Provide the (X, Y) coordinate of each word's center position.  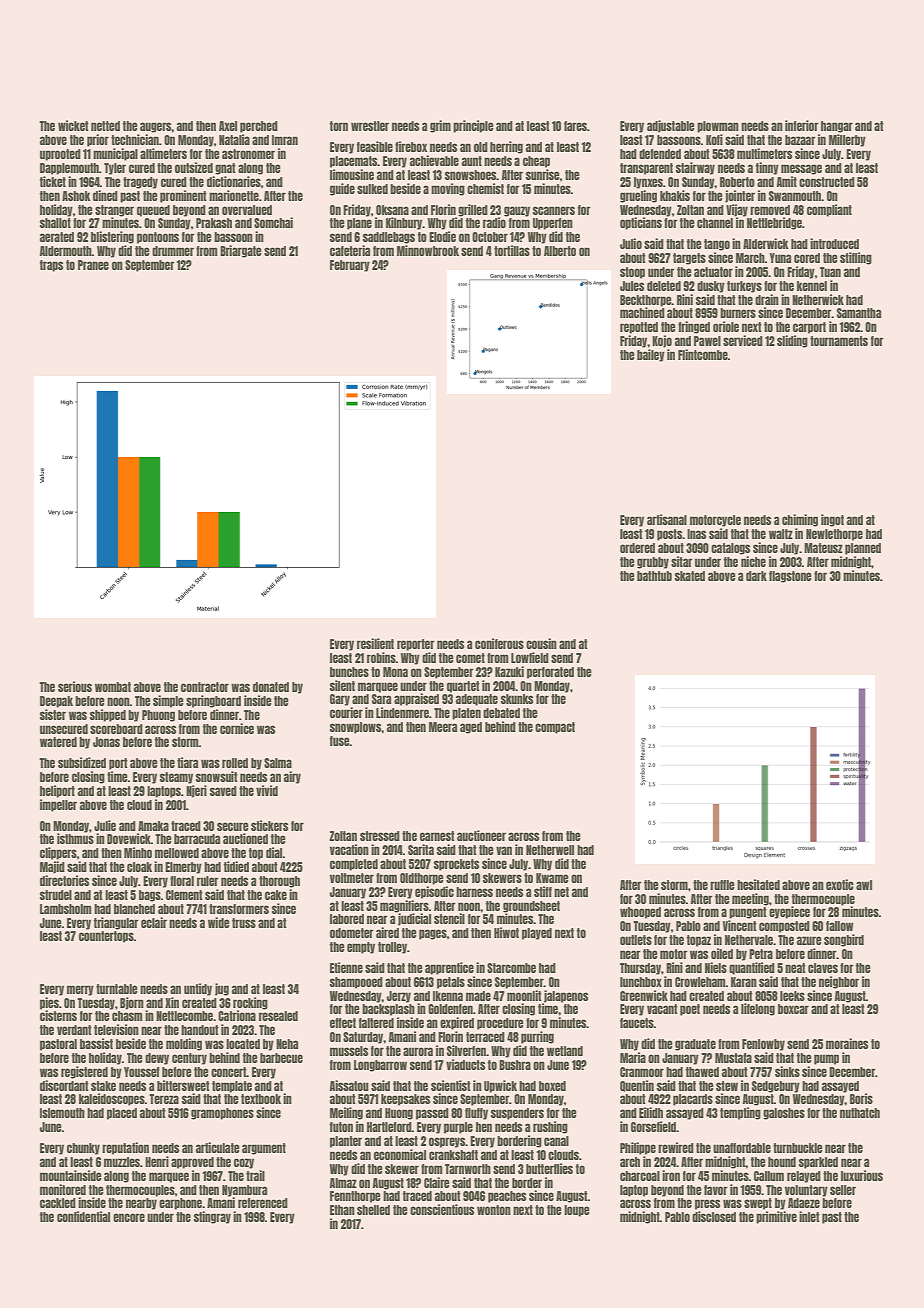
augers (156, 127)
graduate (695, 1045)
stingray (212, 1217)
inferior (802, 125)
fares (575, 126)
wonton (494, 1210)
